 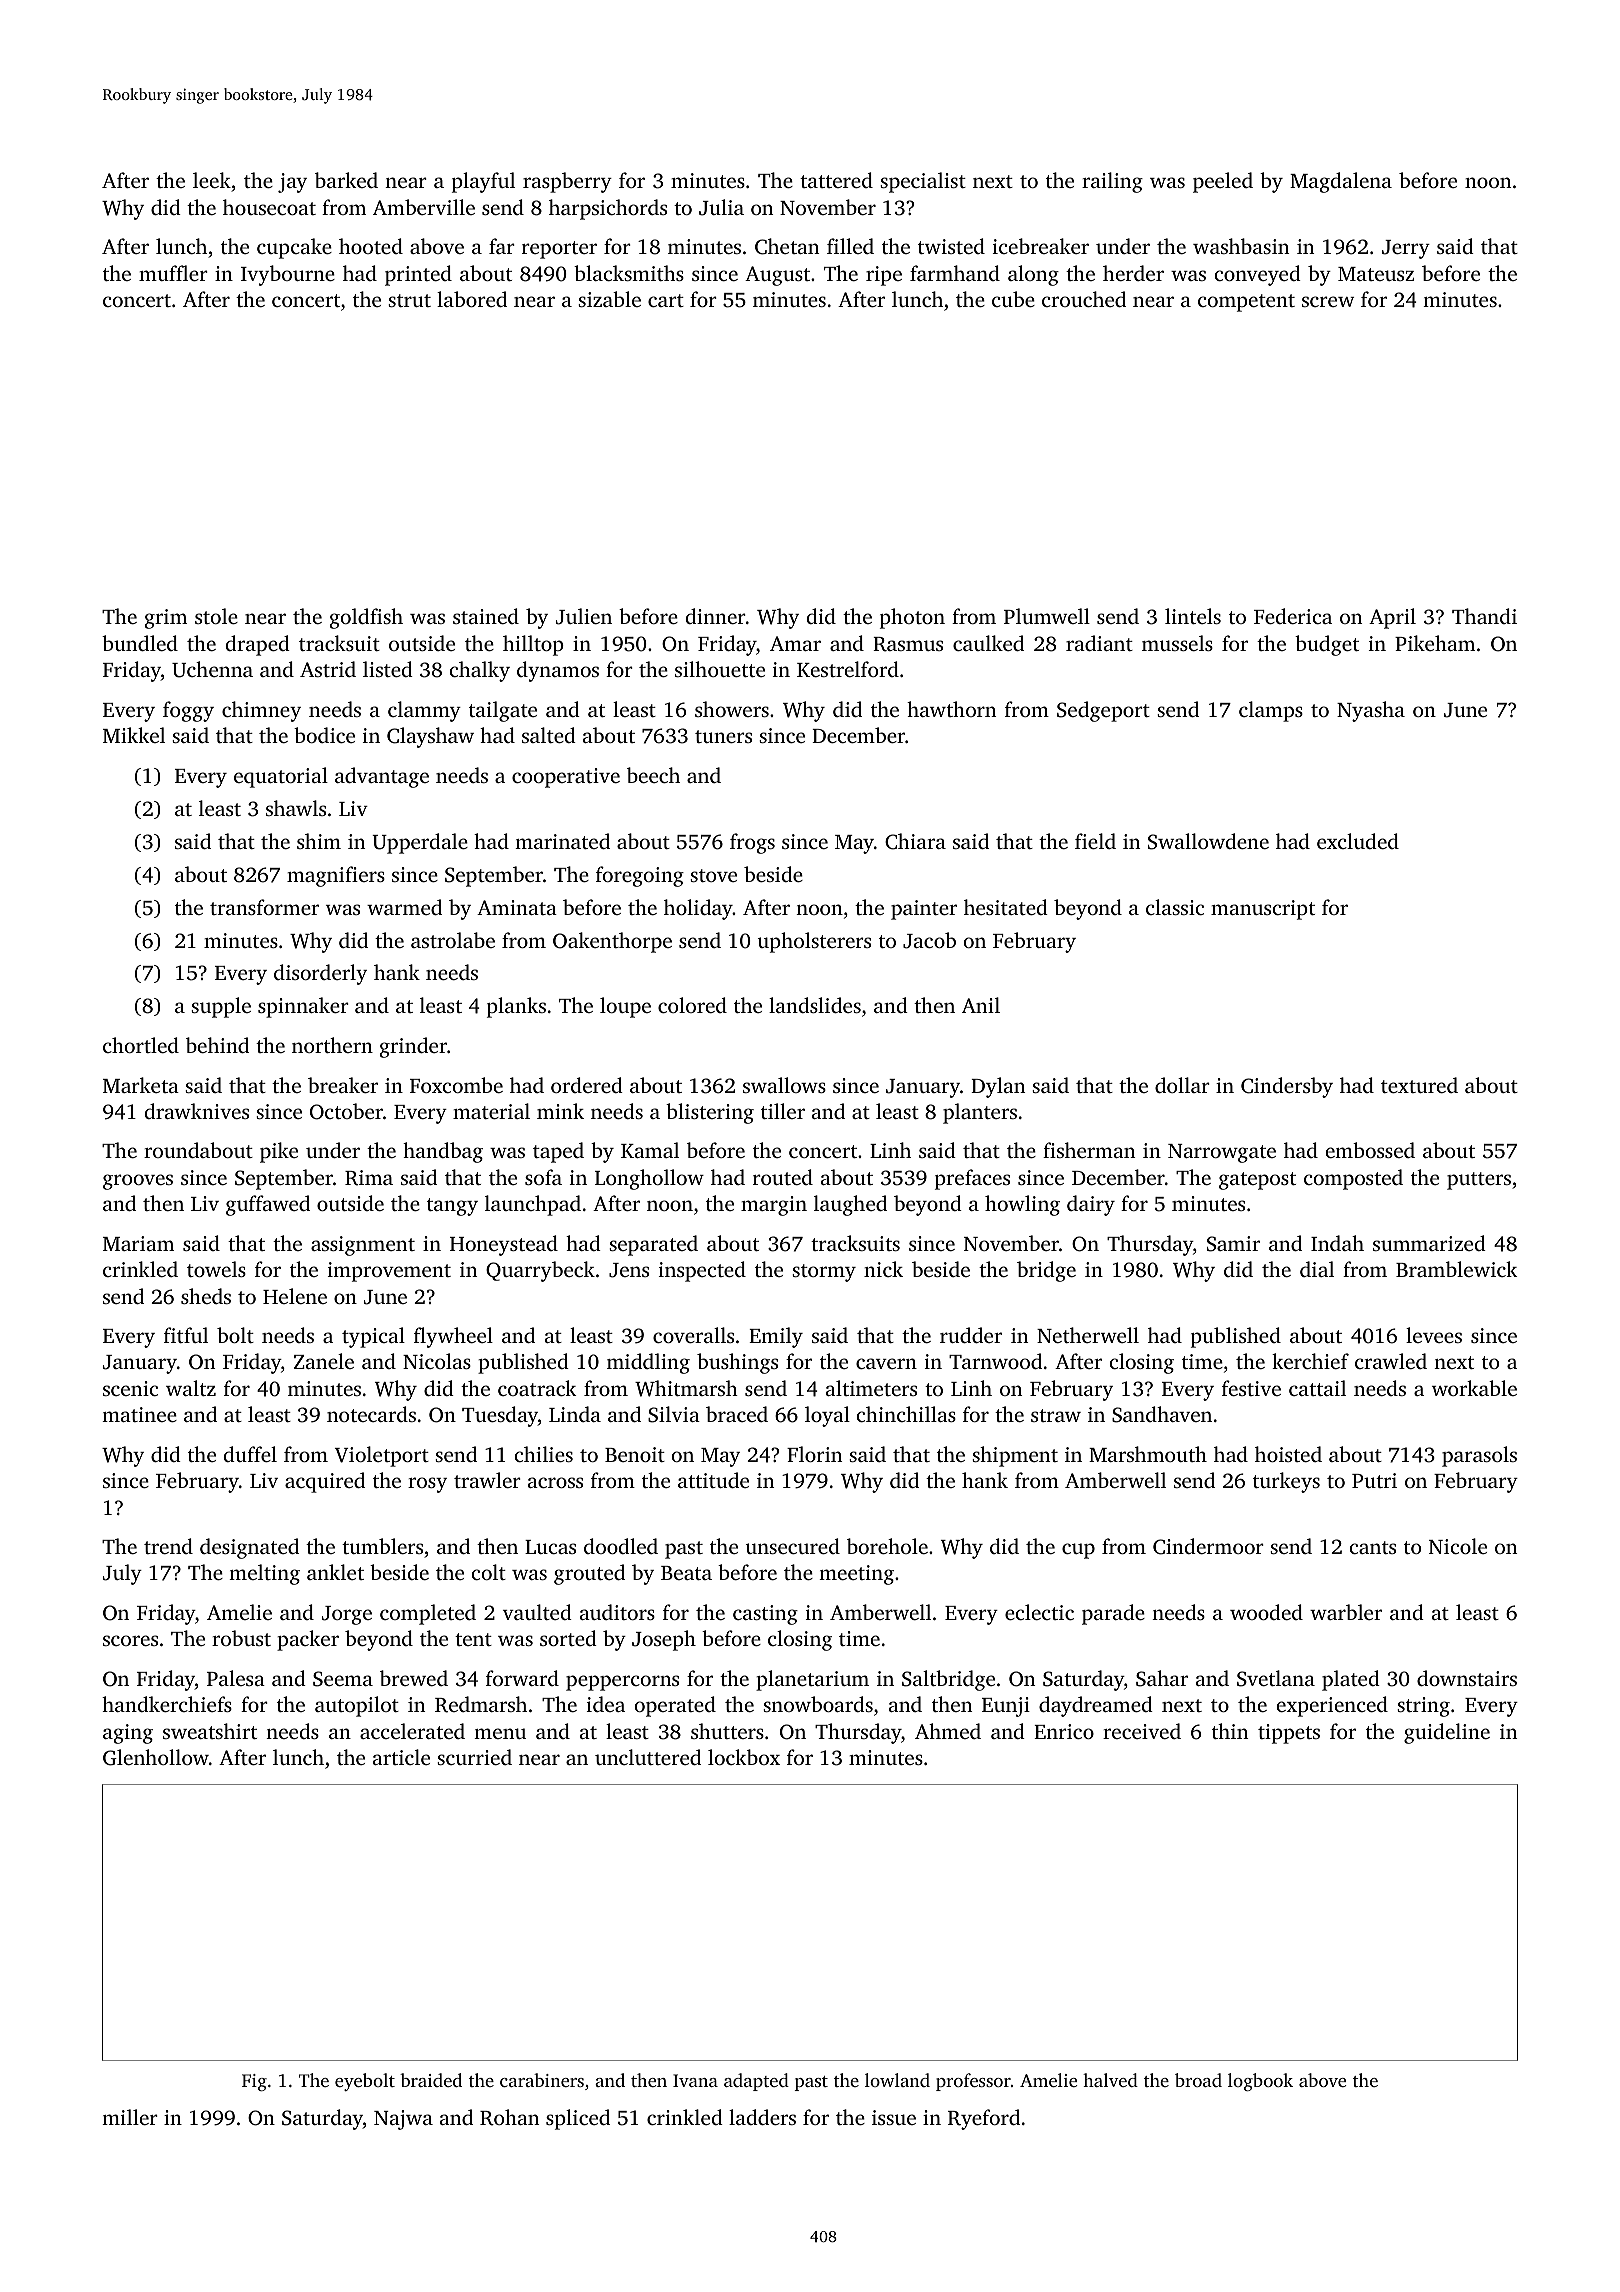 What do you see at coordinates (584, 616) in the document?
I see `Julien` at bounding box center [584, 616].
